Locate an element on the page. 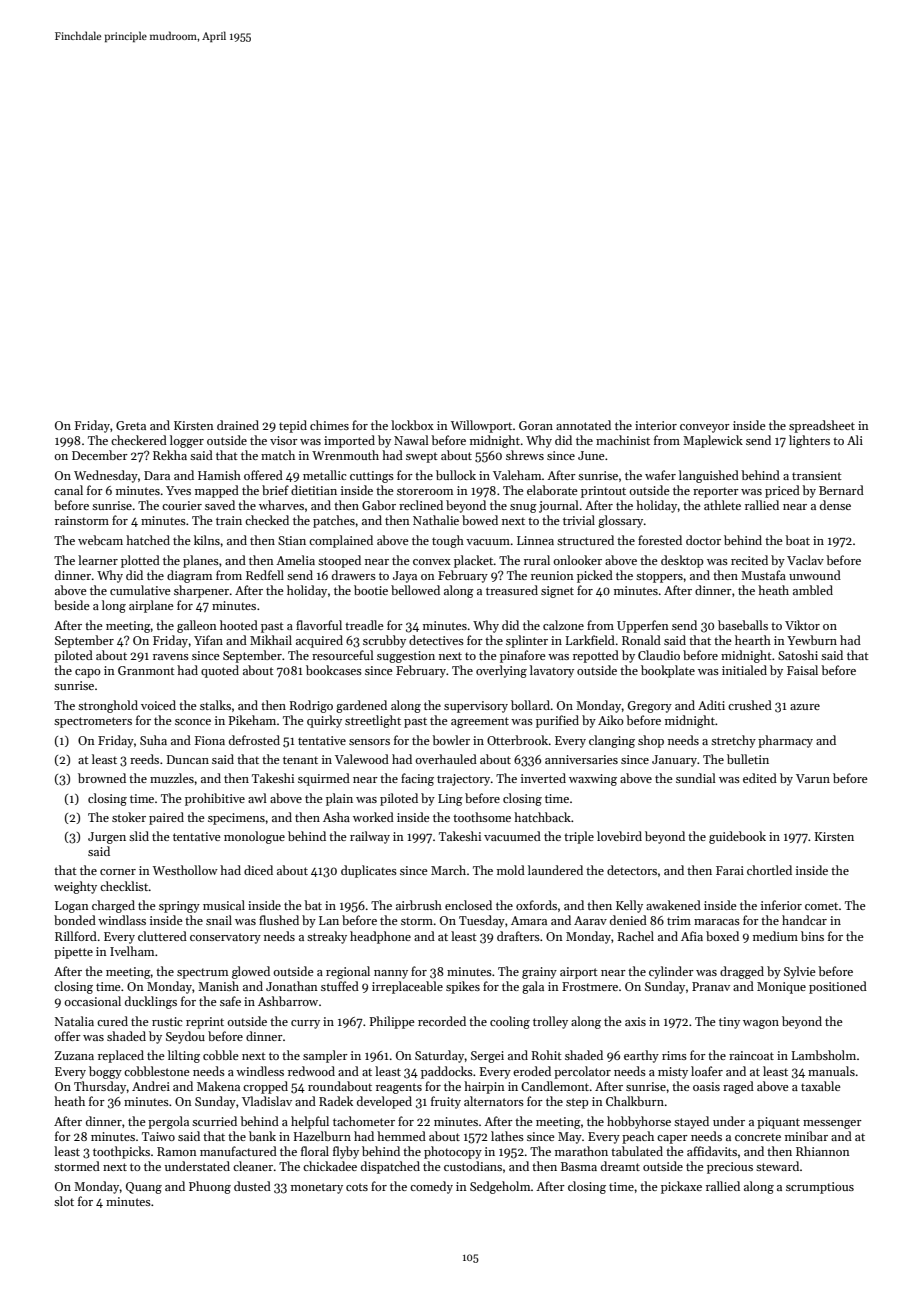 The image size is (924, 1308). slot is located at coordinates (64, 1201).
